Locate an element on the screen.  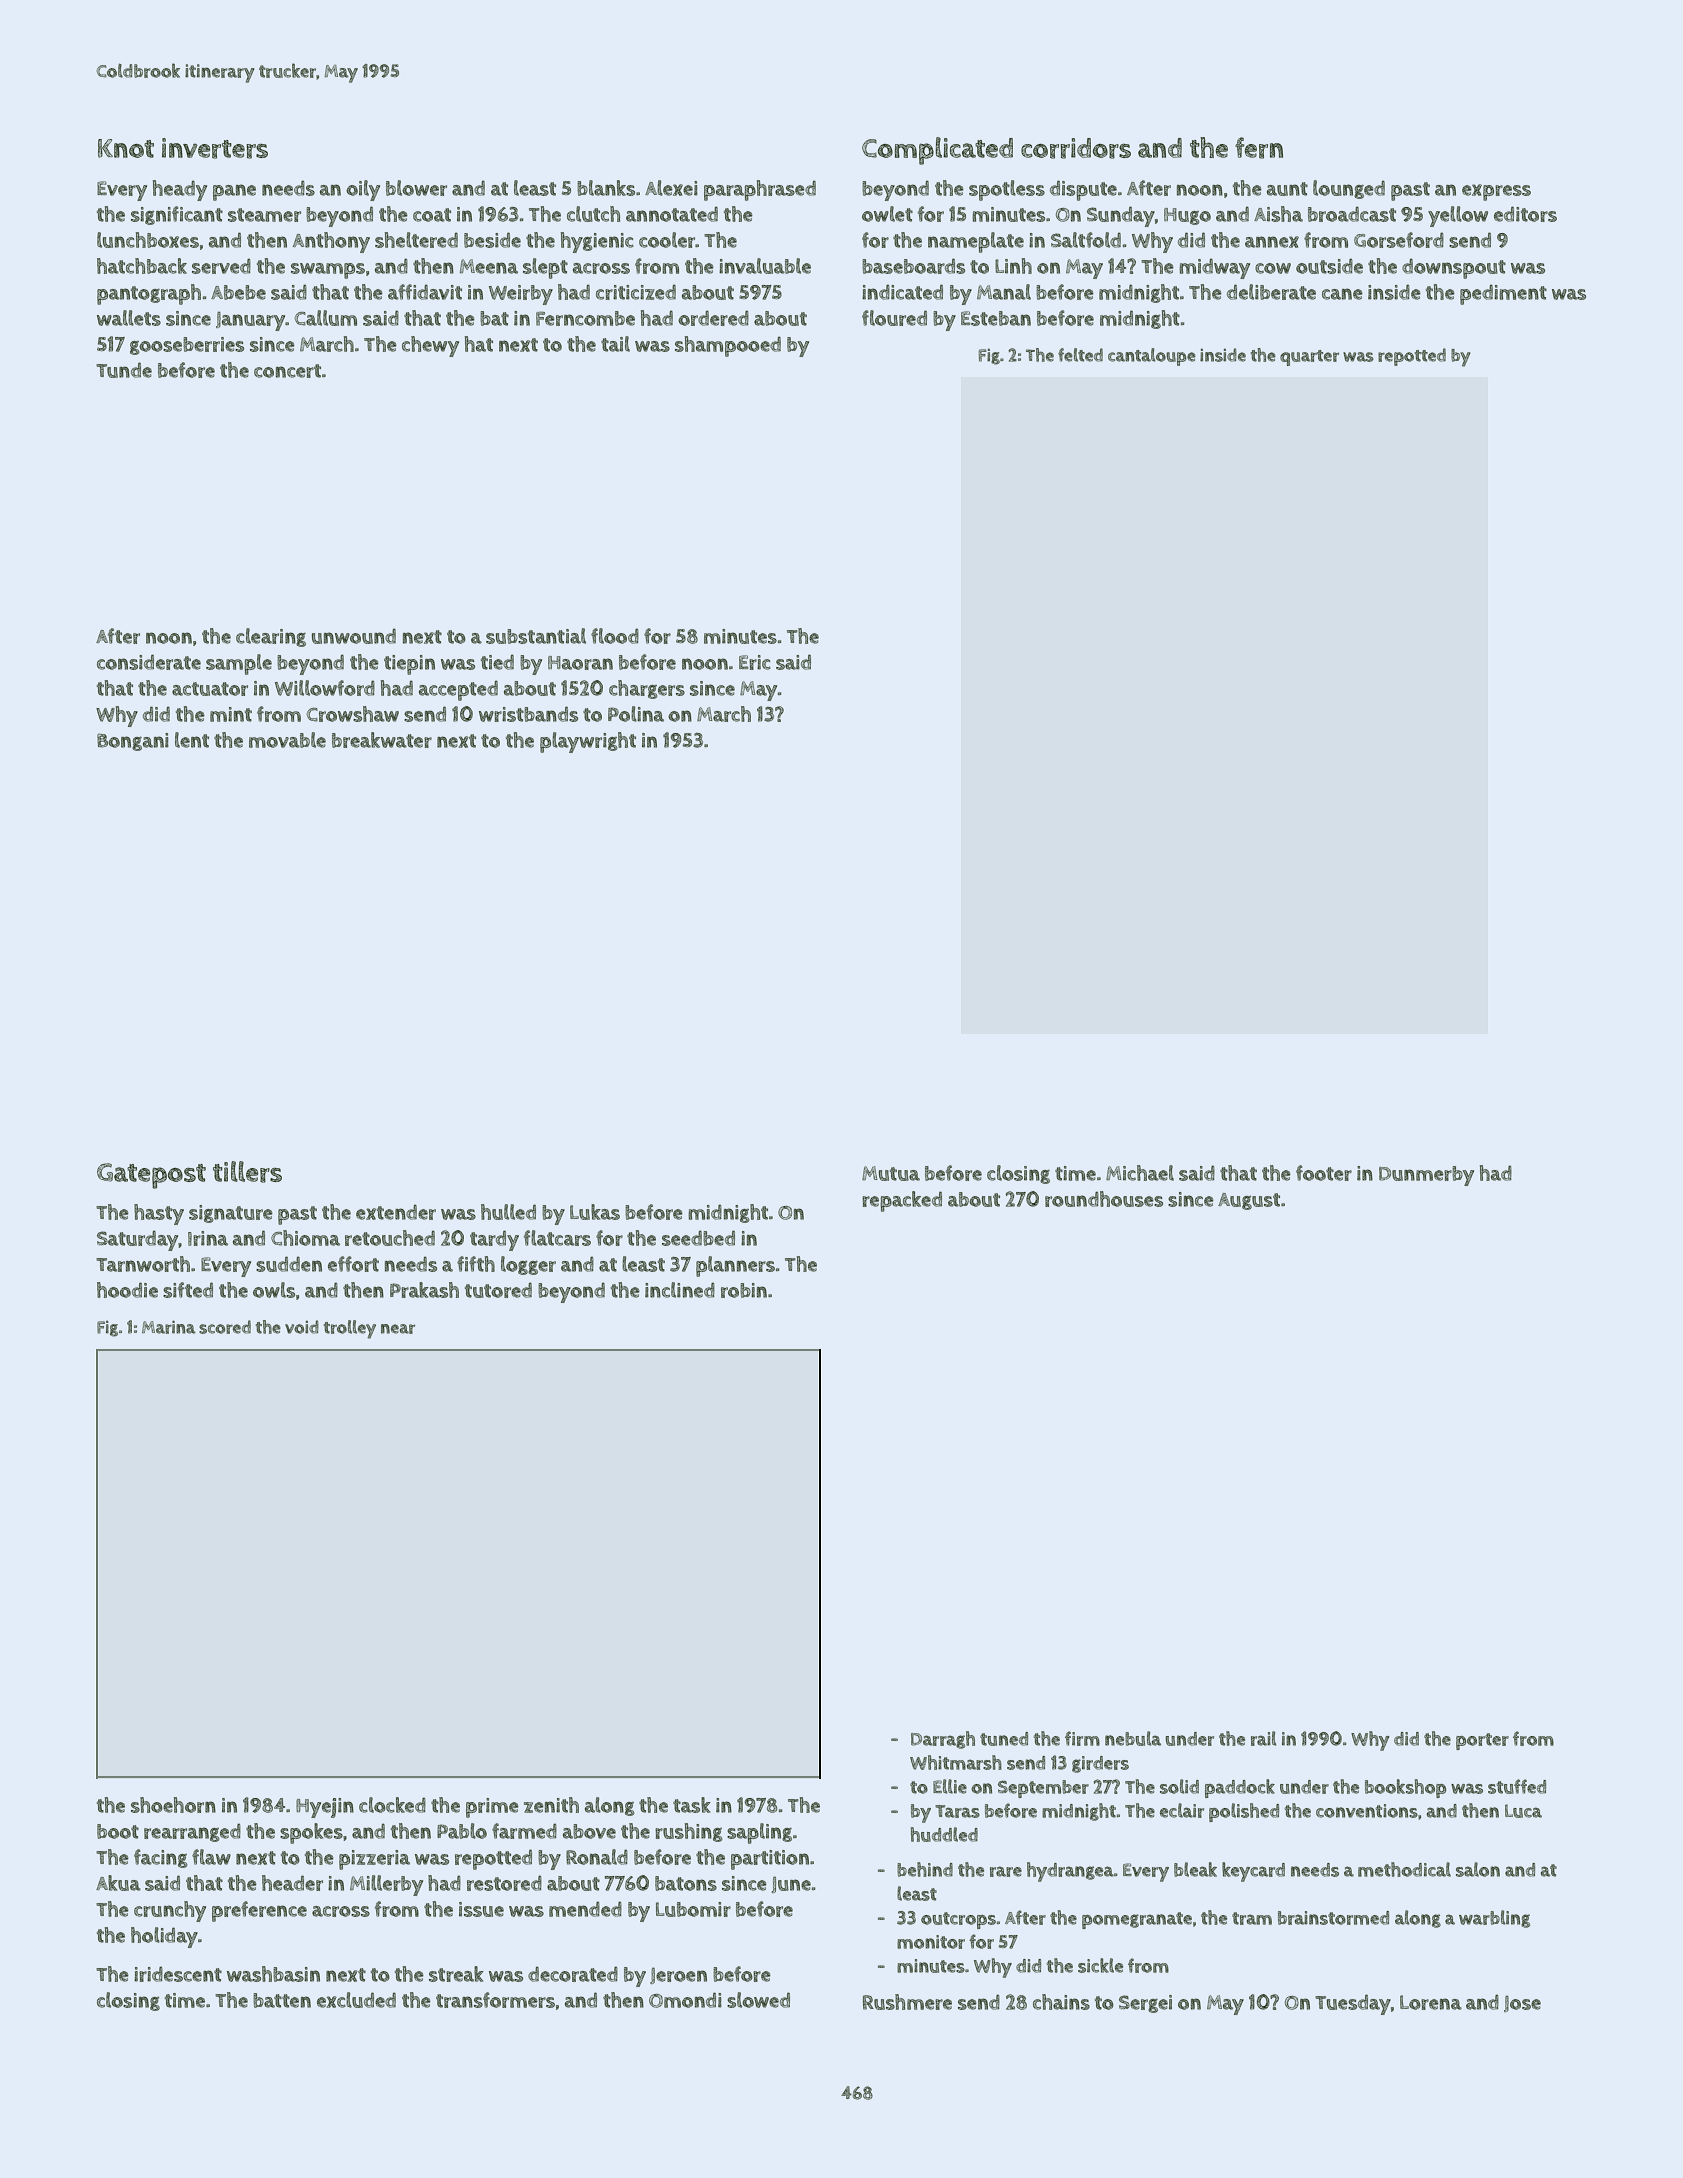
monitor is located at coordinates (931, 1942).
